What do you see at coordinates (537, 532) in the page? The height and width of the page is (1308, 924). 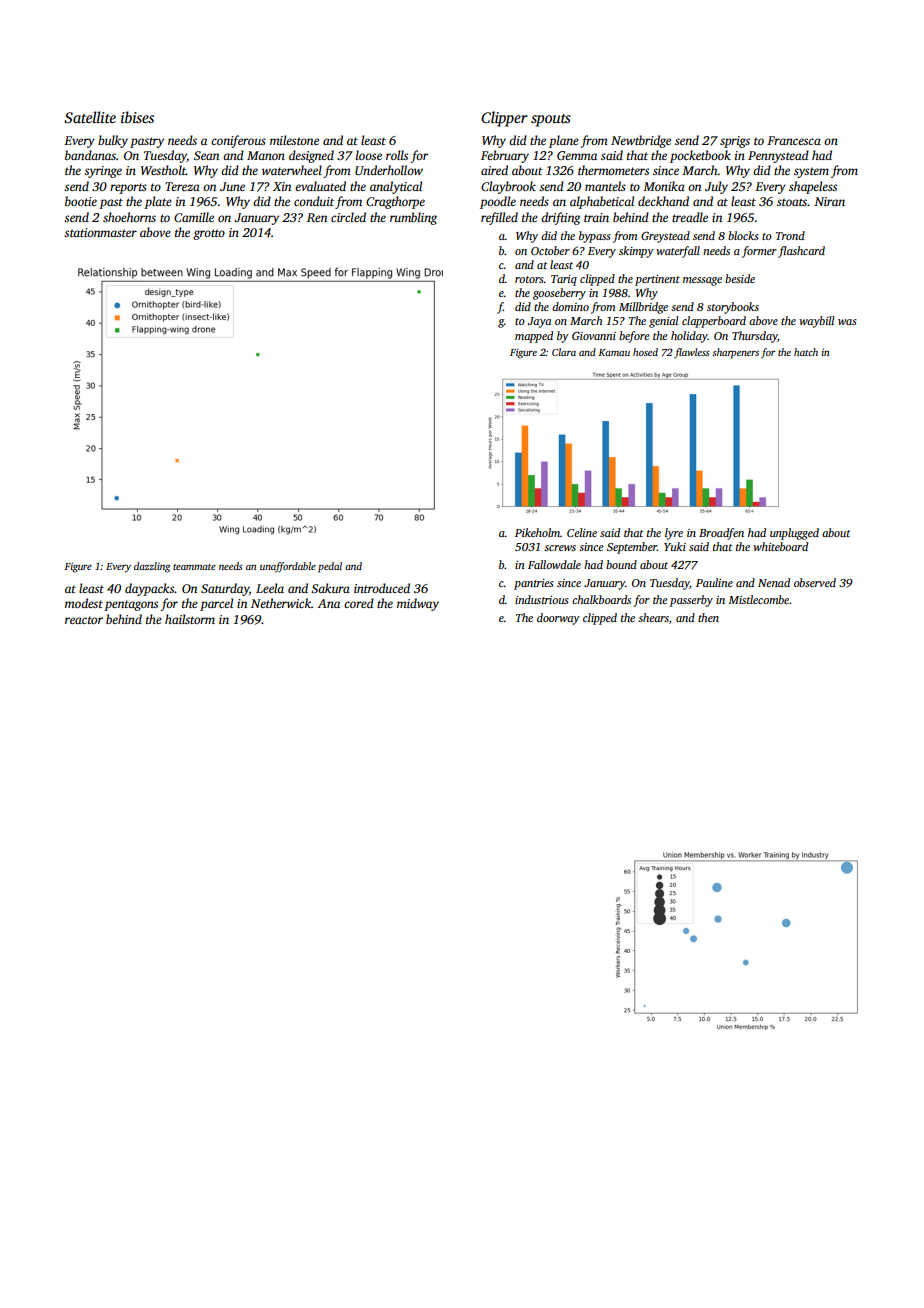 I see `Pikeholm` at bounding box center [537, 532].
